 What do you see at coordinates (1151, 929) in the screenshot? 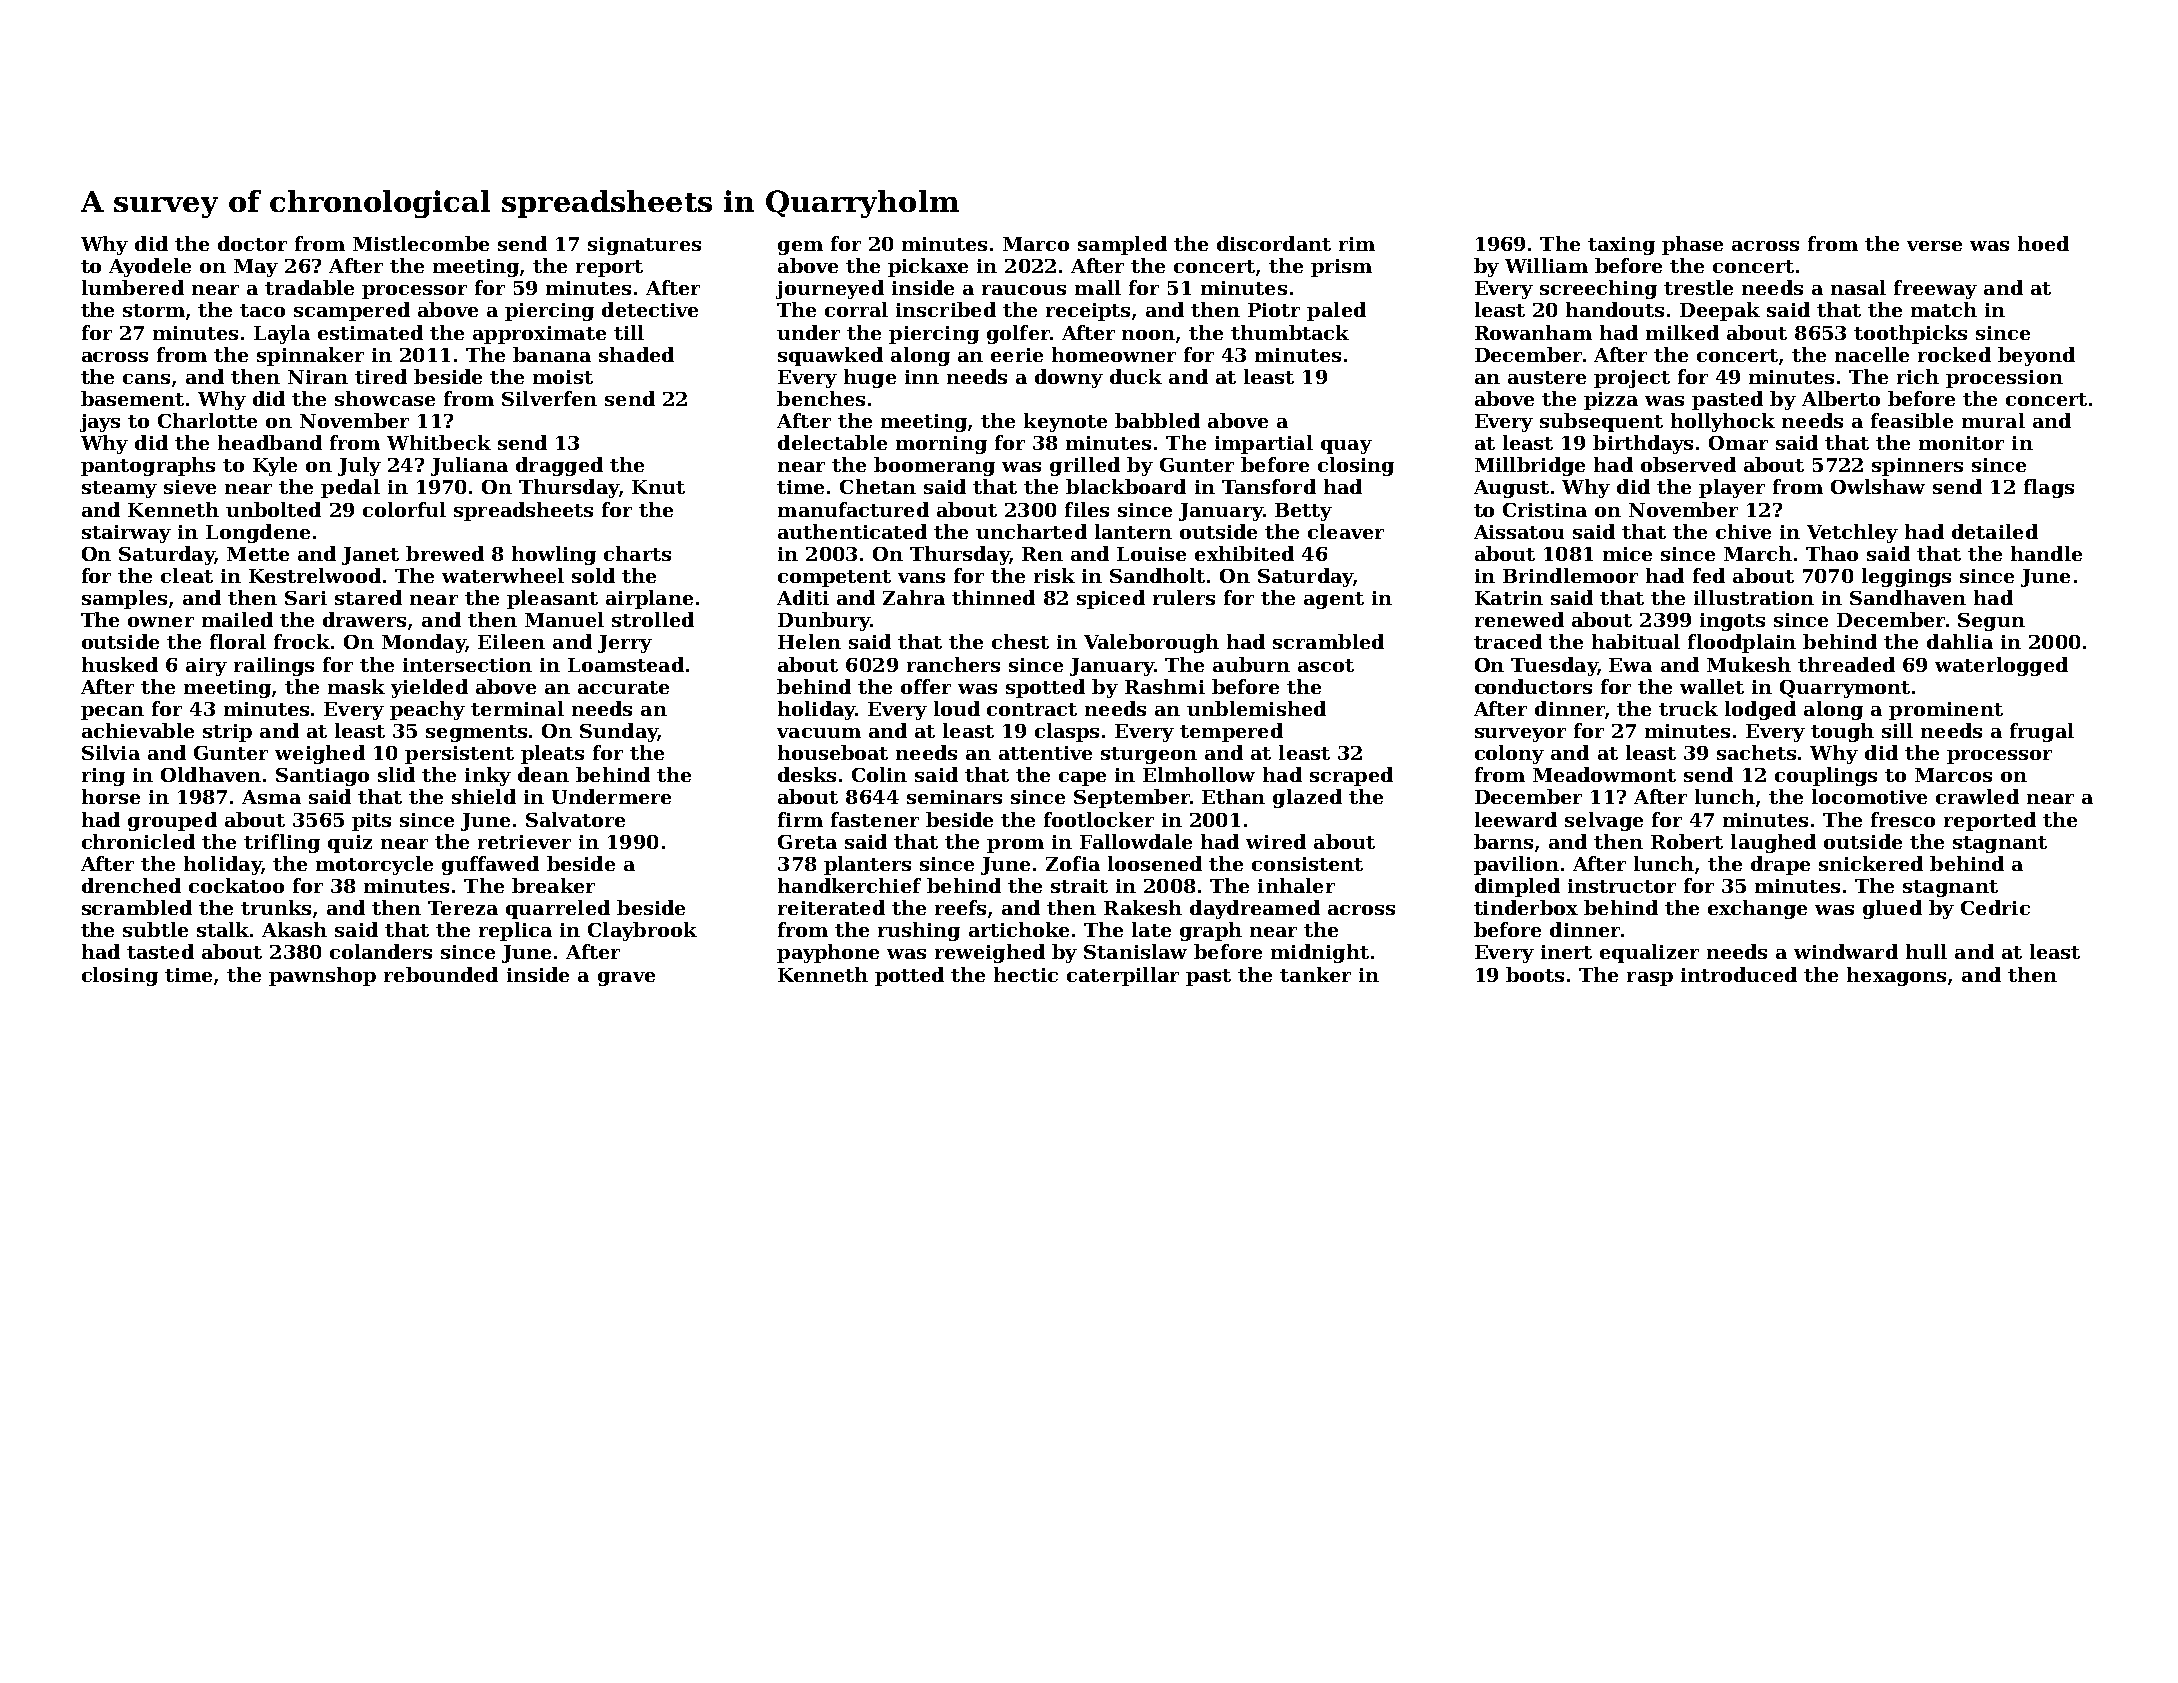
I see `late` at bounding box center [1151, 929].
